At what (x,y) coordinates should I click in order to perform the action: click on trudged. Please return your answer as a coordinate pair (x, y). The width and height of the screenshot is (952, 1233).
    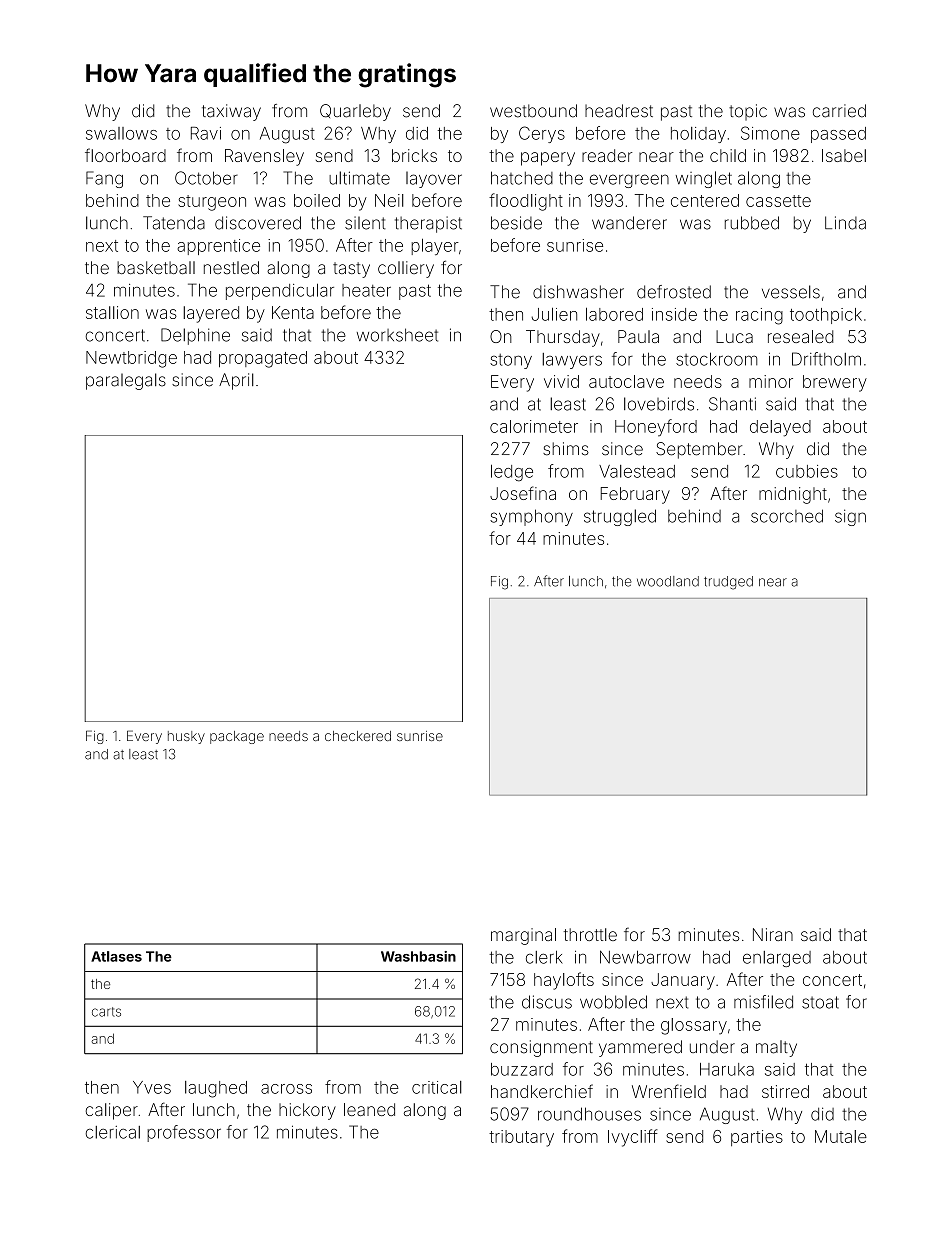
    Looking at the image, I should click on (728, 583).
